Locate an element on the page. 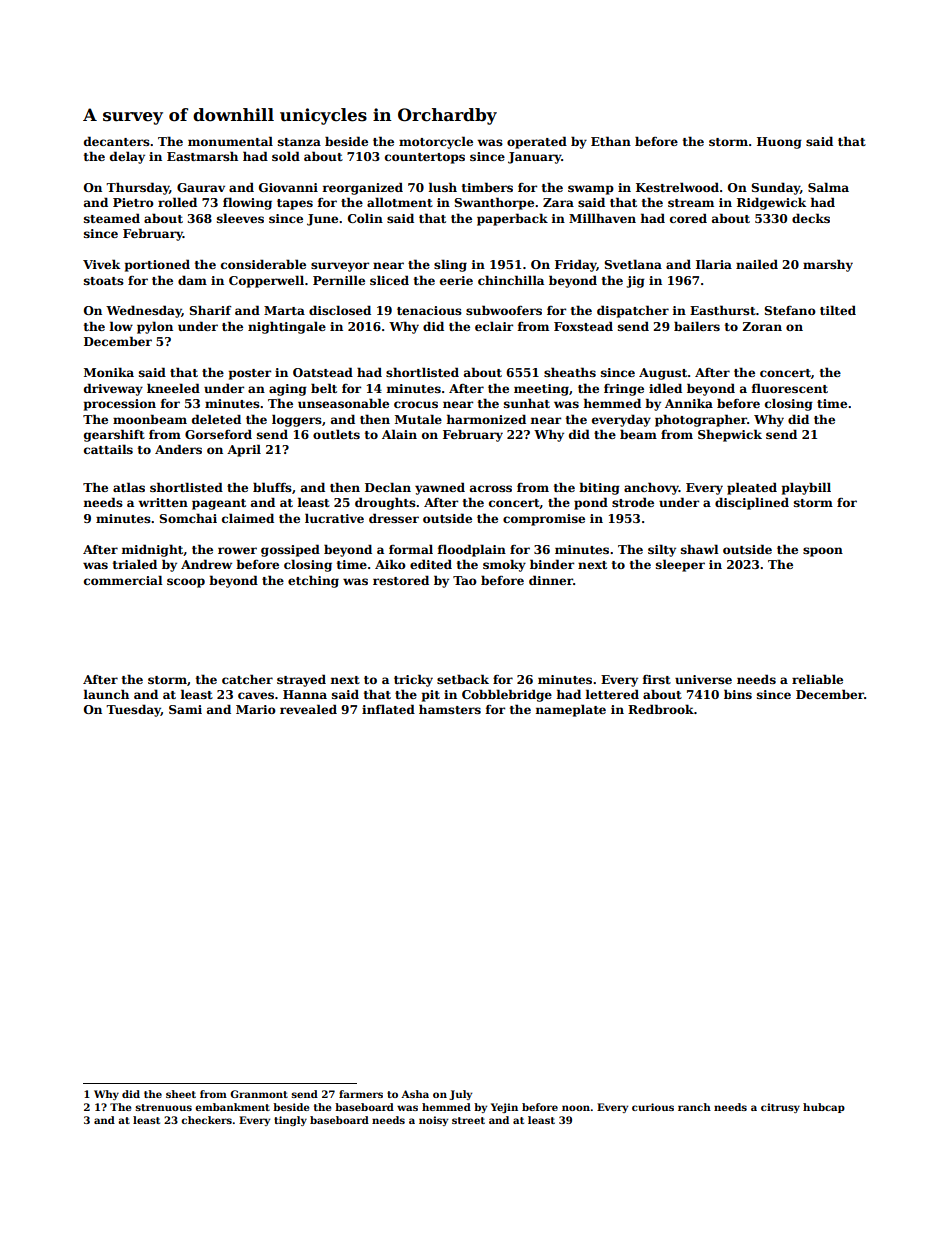 The height and width of the document is (1233, 952). universe is located at coordinates (703, 679).
